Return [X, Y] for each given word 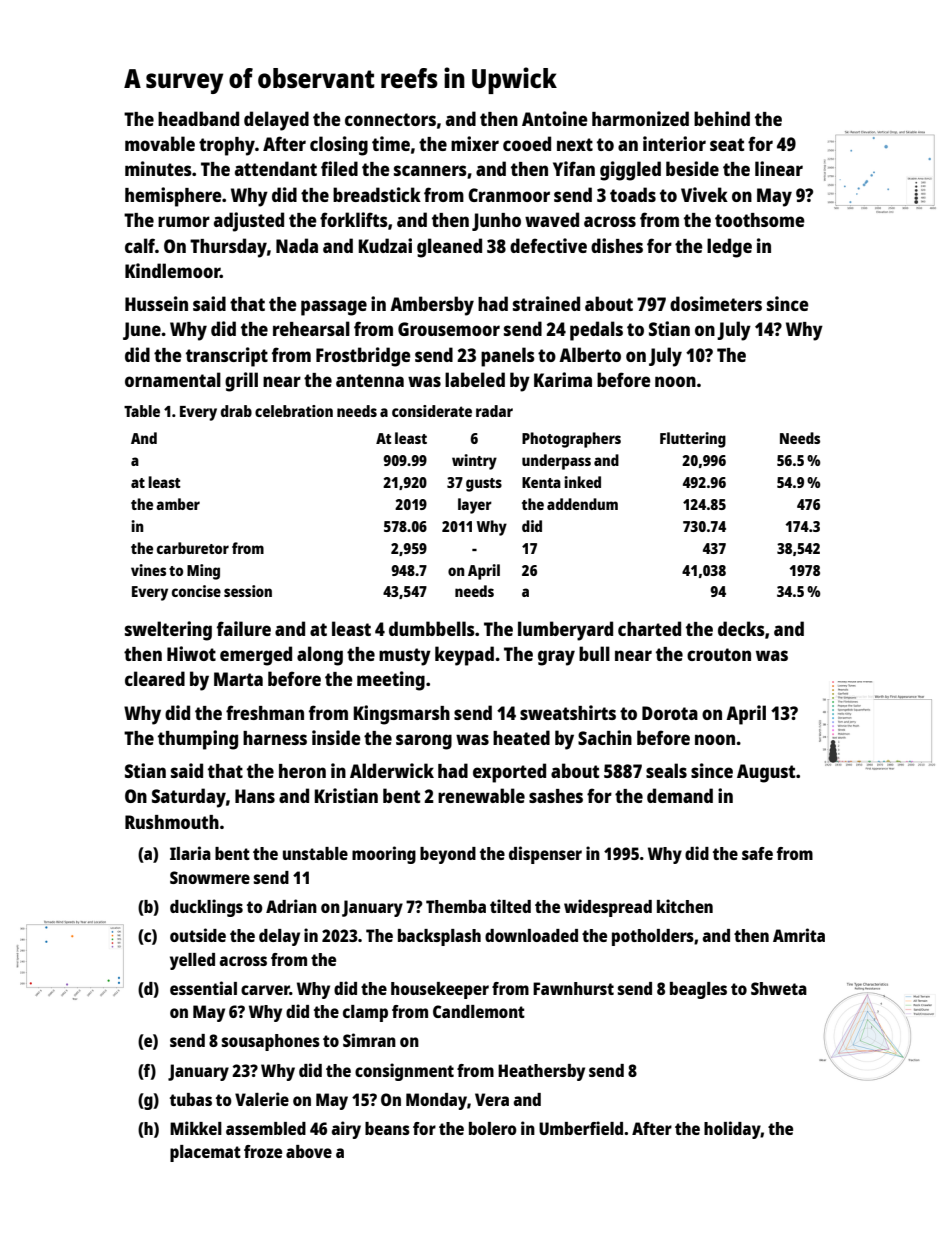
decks [741, 628]
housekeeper [440, 990]
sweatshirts [568, 712]
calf [140, 245]
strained [546, 303]
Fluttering [693, 440]
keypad [464, 656]
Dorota [670, 713]
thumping [198, 740]
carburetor [193, 548]
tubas [191, 1099]
